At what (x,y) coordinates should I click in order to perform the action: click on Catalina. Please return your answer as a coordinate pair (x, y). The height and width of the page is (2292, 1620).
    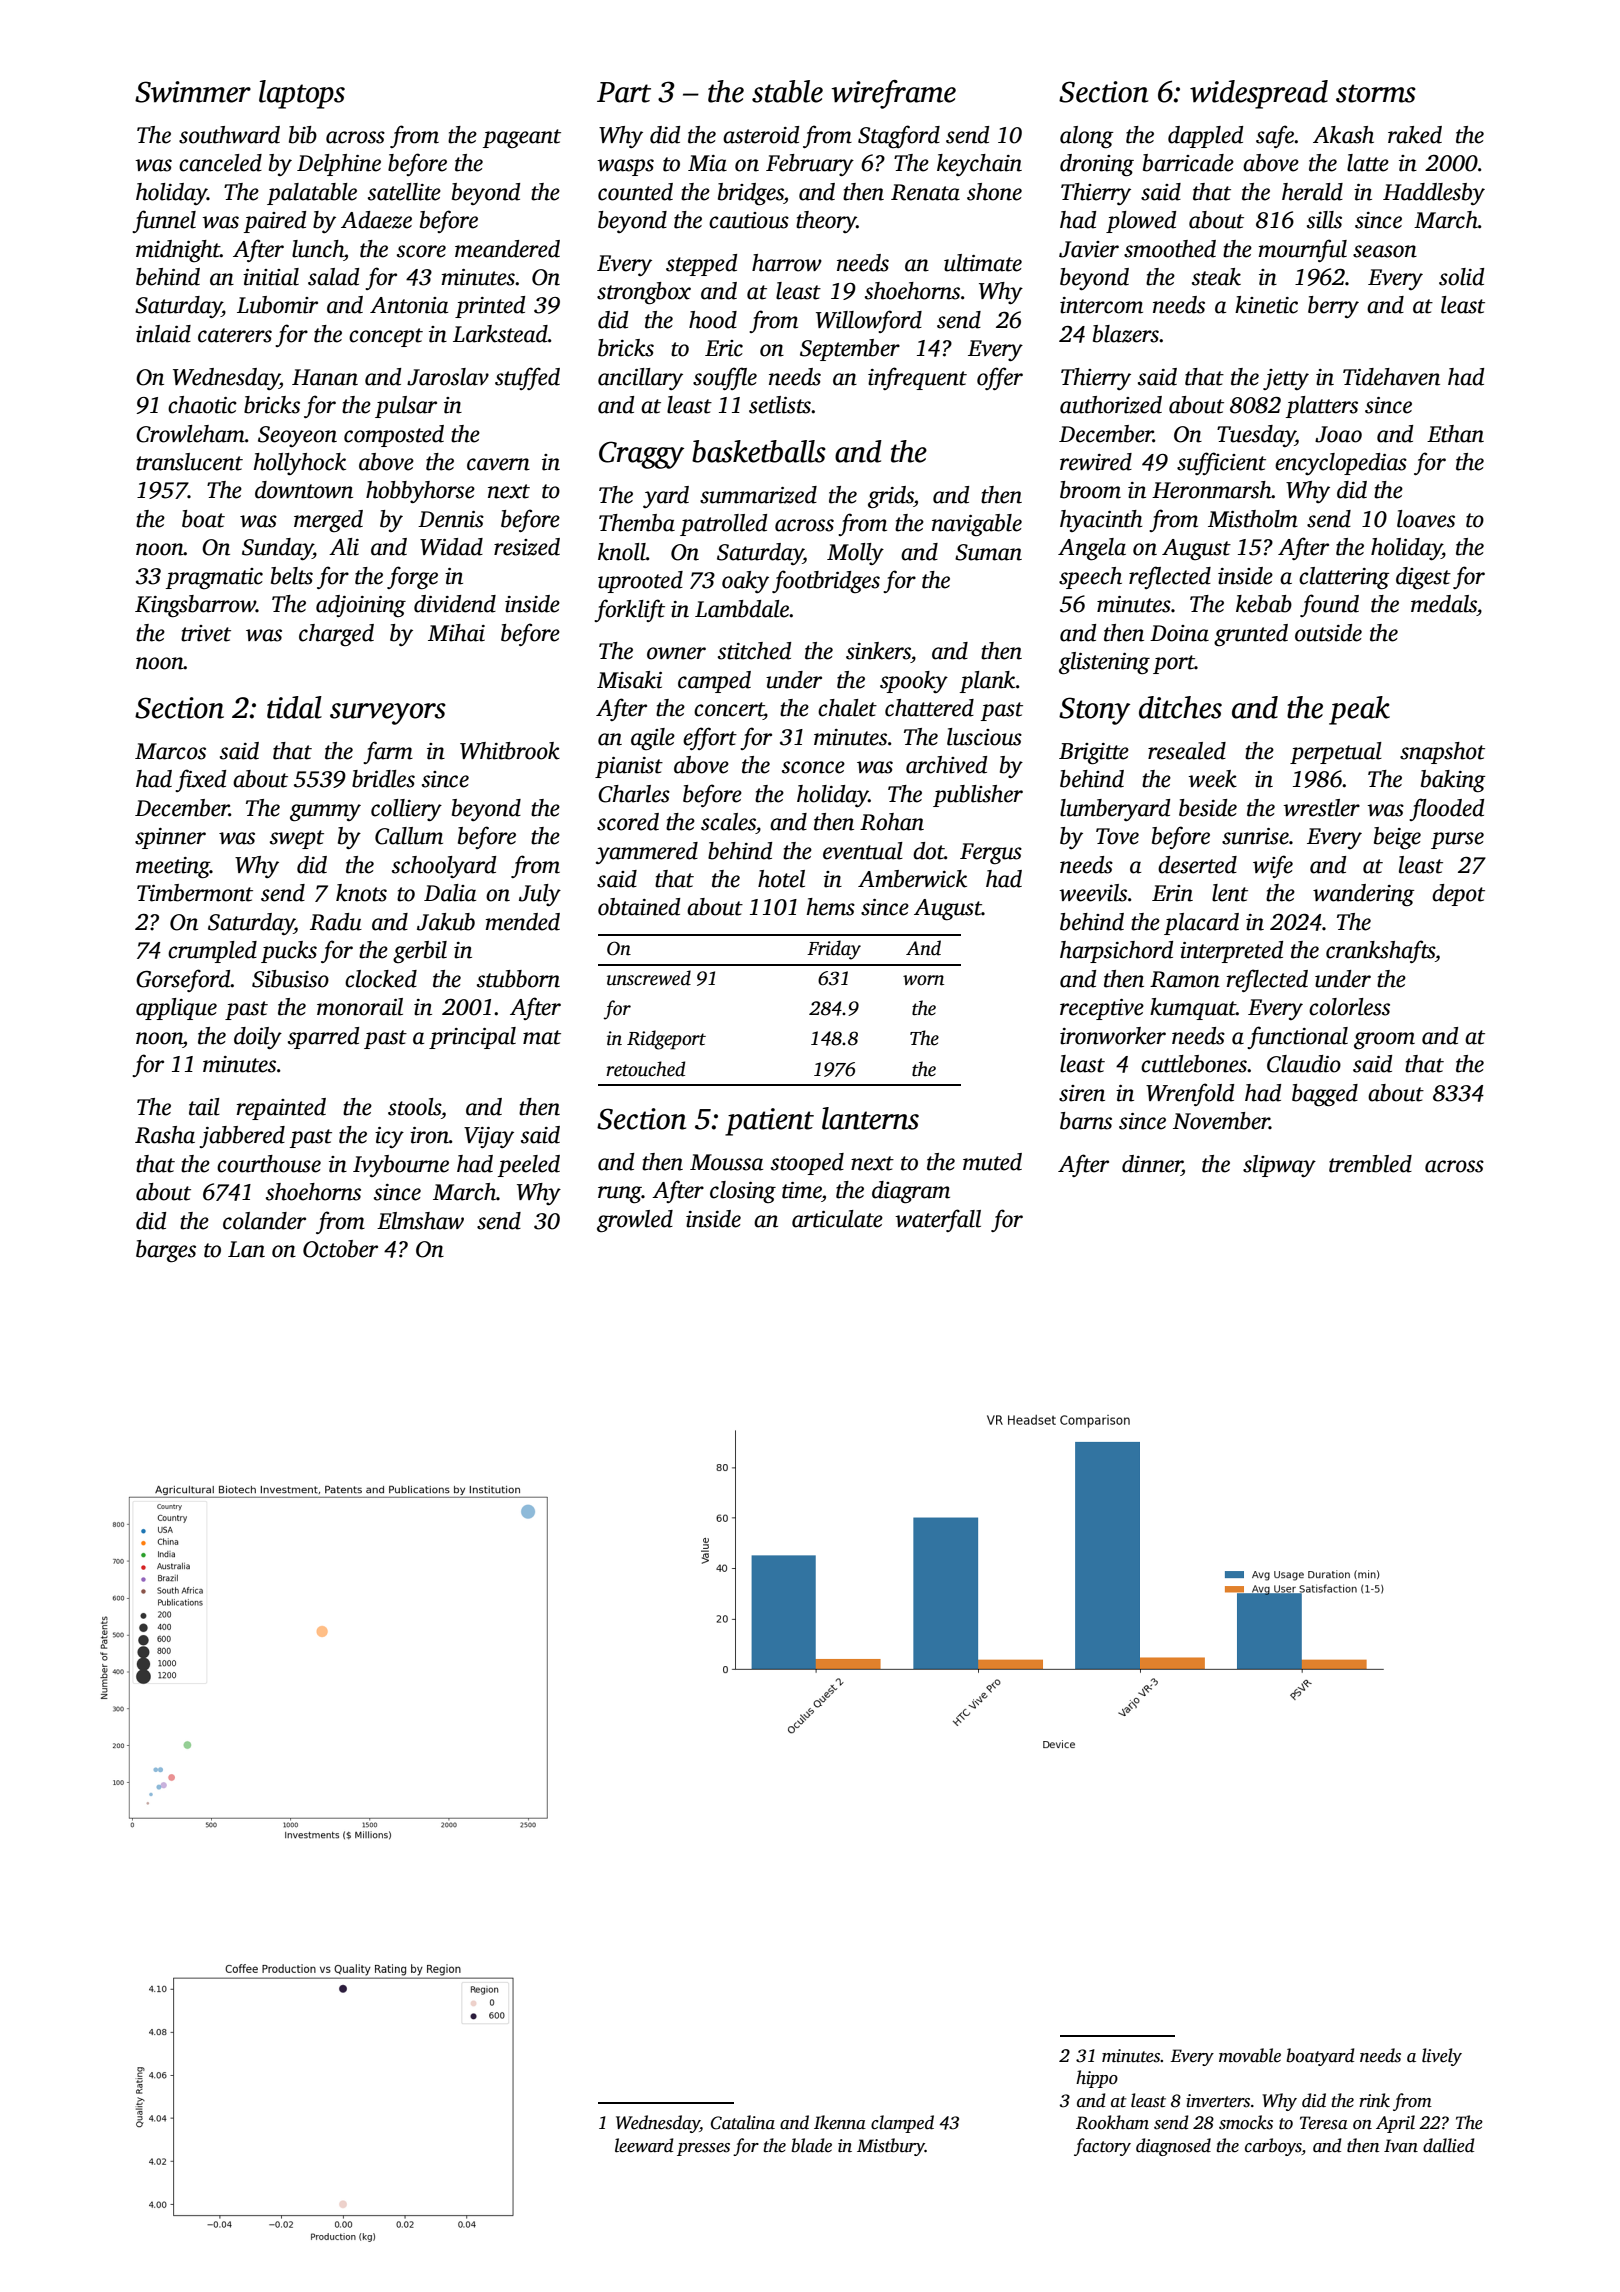
    Looking at the image, I should click on (743, 2122).
